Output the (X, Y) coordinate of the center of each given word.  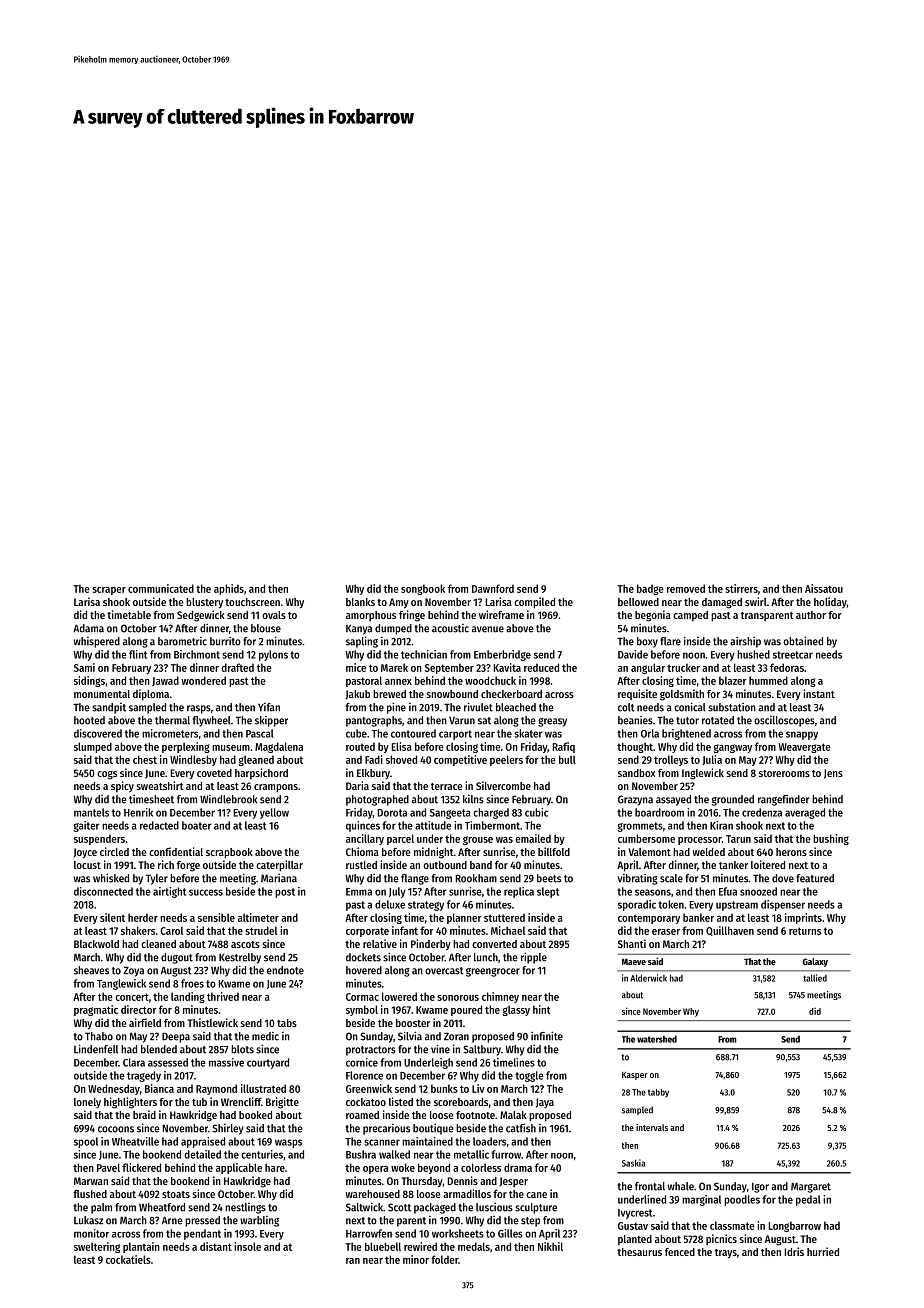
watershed (657, 1039)
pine (396, 708)
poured (466, 1010)
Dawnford (493, 588)
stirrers (741, 588)
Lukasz (88, 1220)
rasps (199, 709)
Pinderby (431, 945)
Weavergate (805, 748)
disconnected (103, 891)
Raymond (216, 1089)
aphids (229, 589)
